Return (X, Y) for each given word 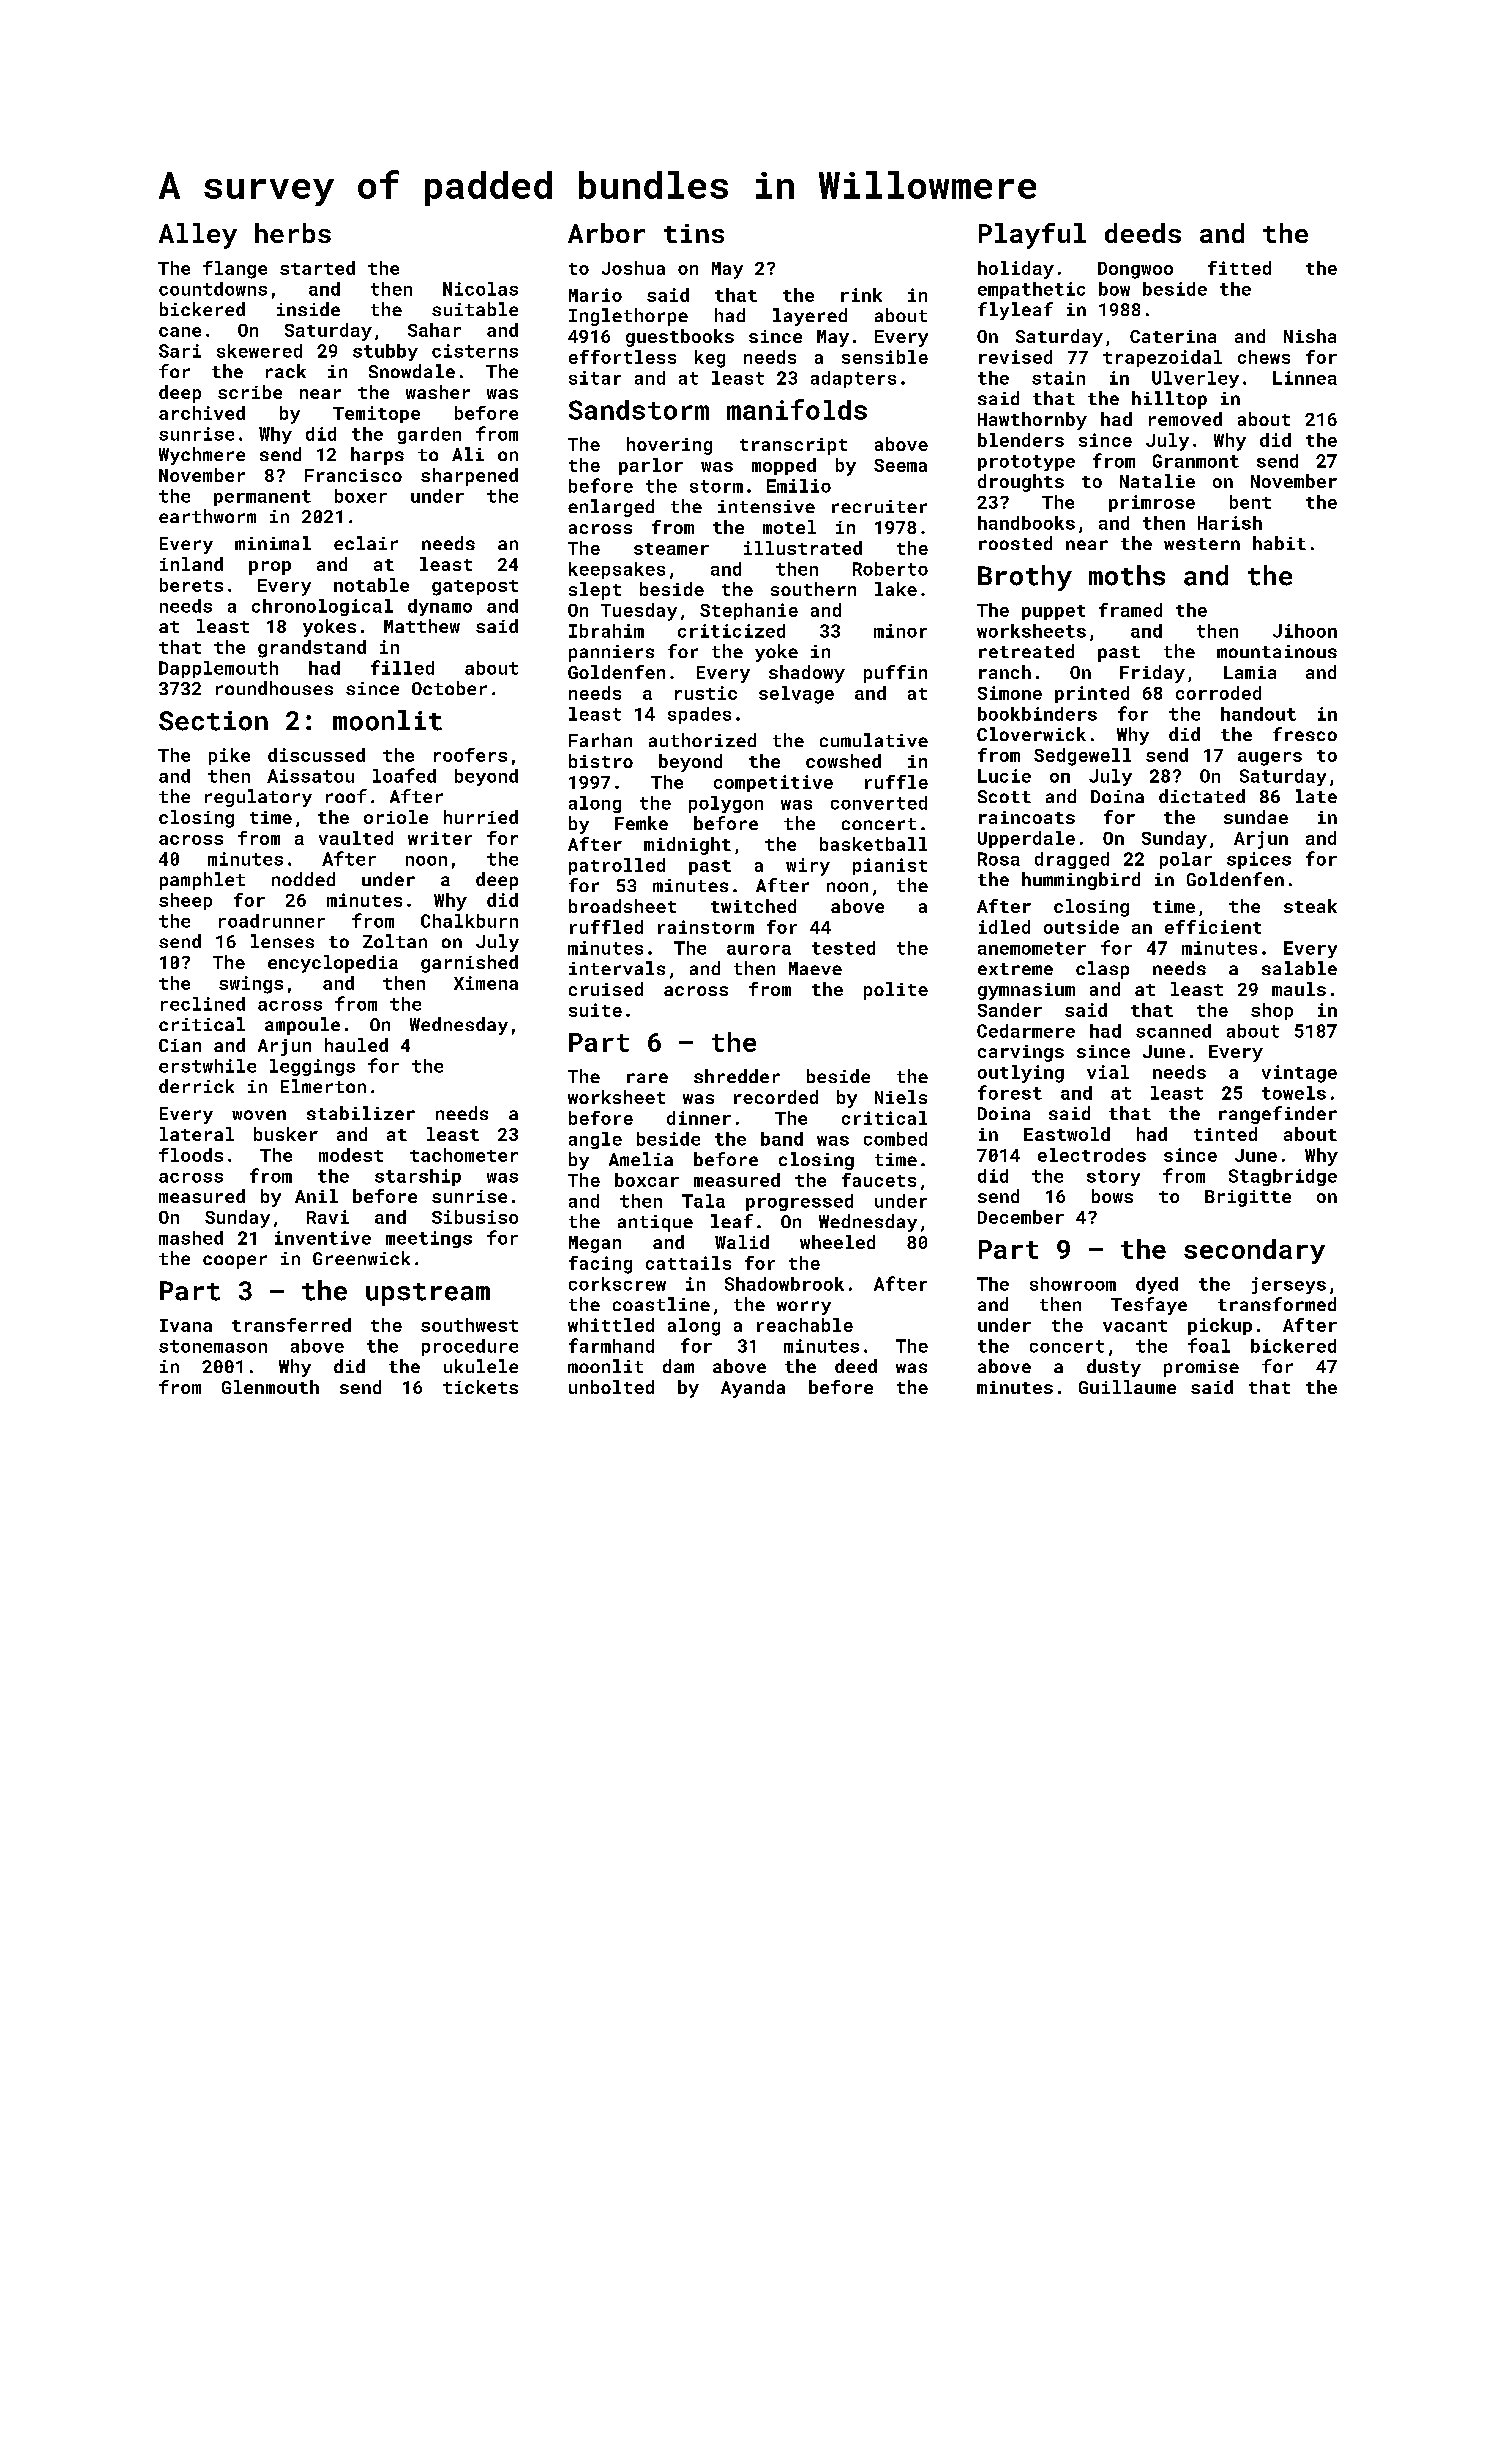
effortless (622, 357)
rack (286, 371)
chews (1264, 357)
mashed (191, 1238)
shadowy (807, 674)
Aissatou (310, 776)
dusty (1114, 1368)
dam (678, 1366)
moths (1127, 575)
